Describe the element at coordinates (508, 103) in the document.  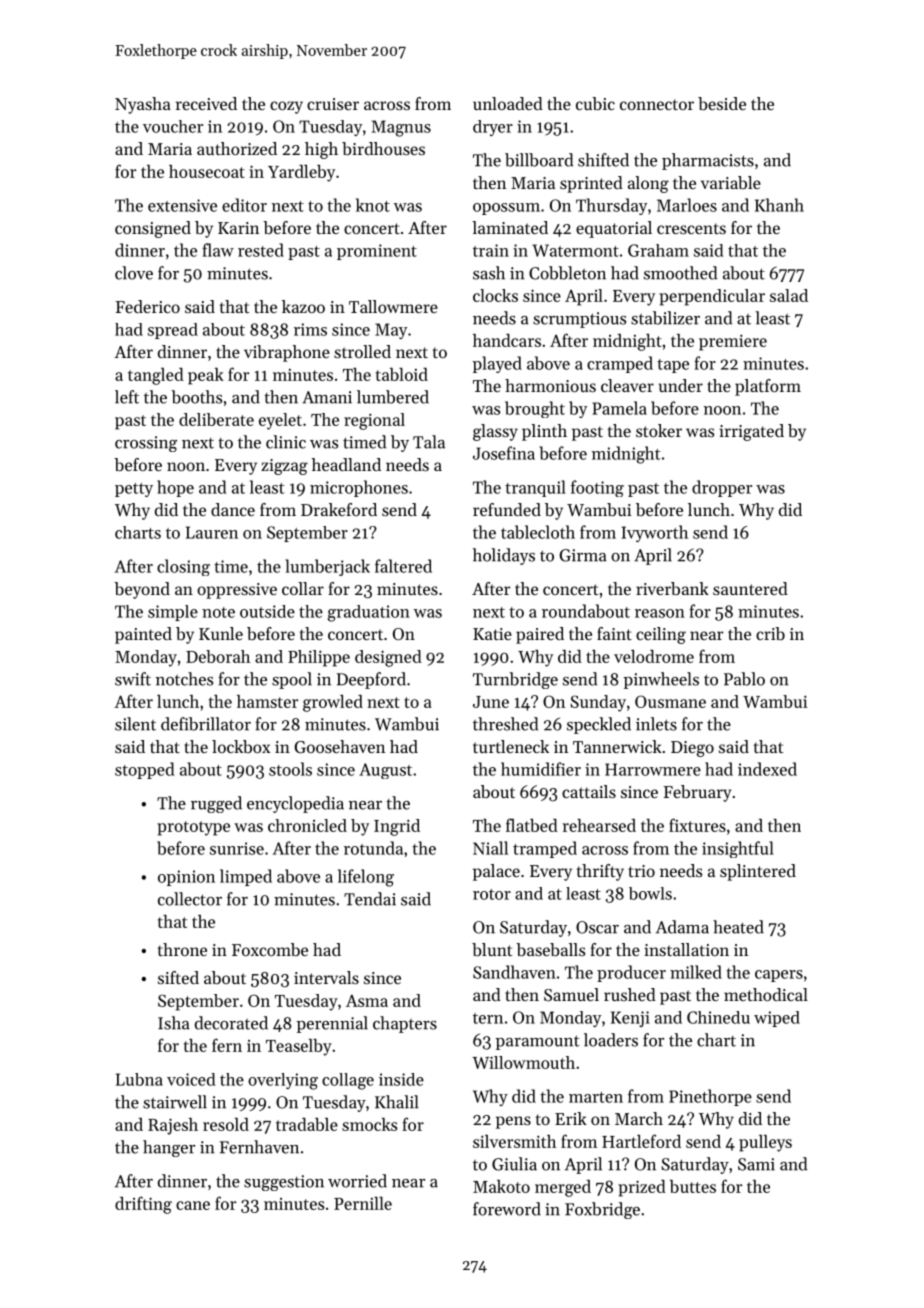
I see `unloaded` at that location.
